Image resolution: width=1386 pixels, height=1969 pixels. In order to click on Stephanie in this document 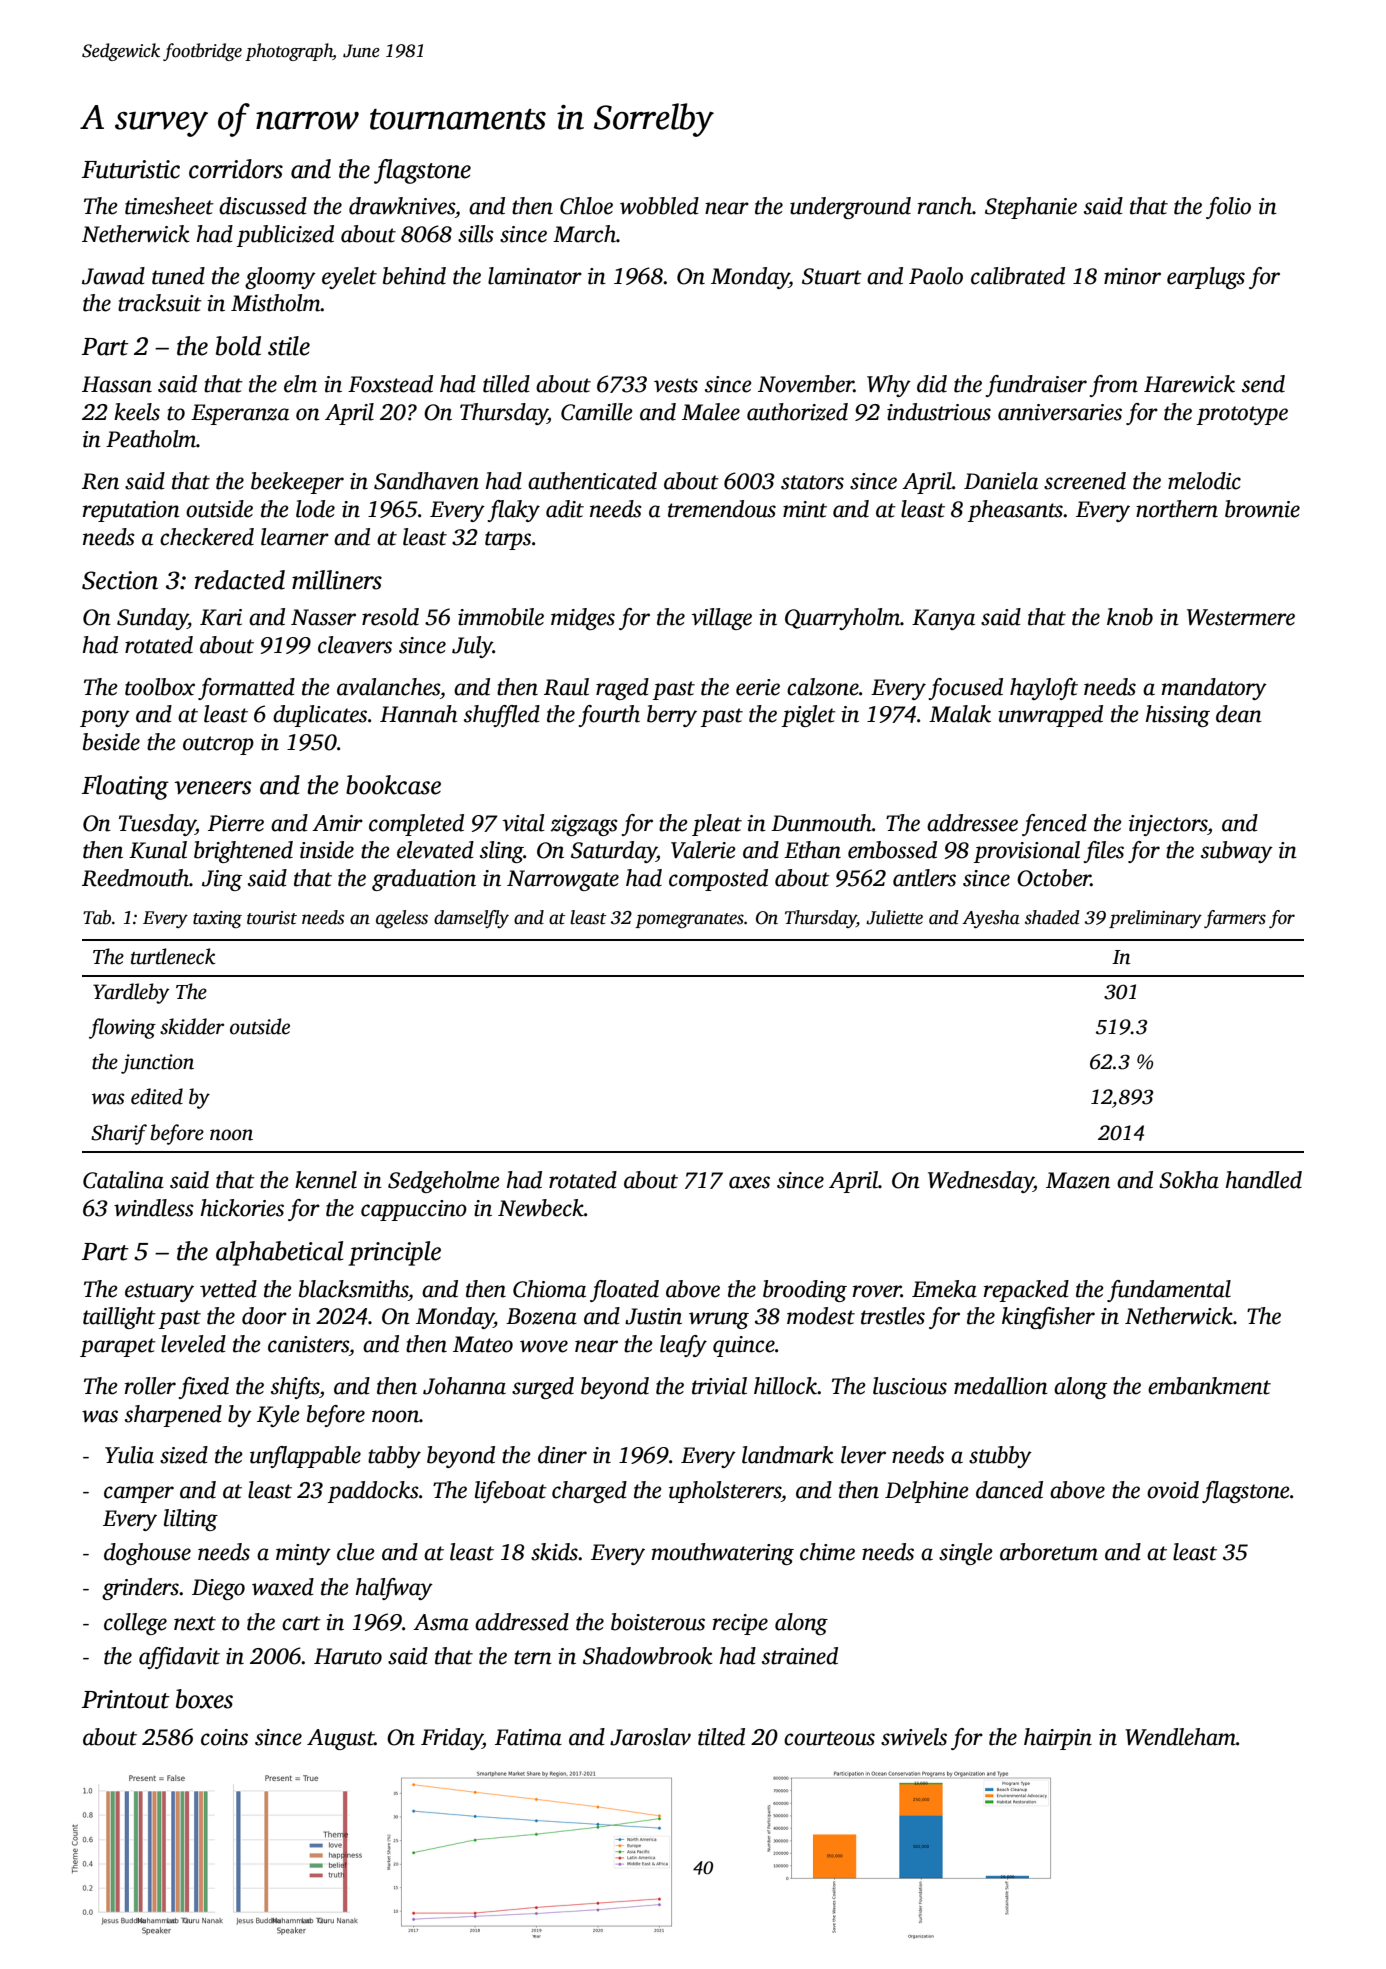, I will do `click(1031, 208)`.
